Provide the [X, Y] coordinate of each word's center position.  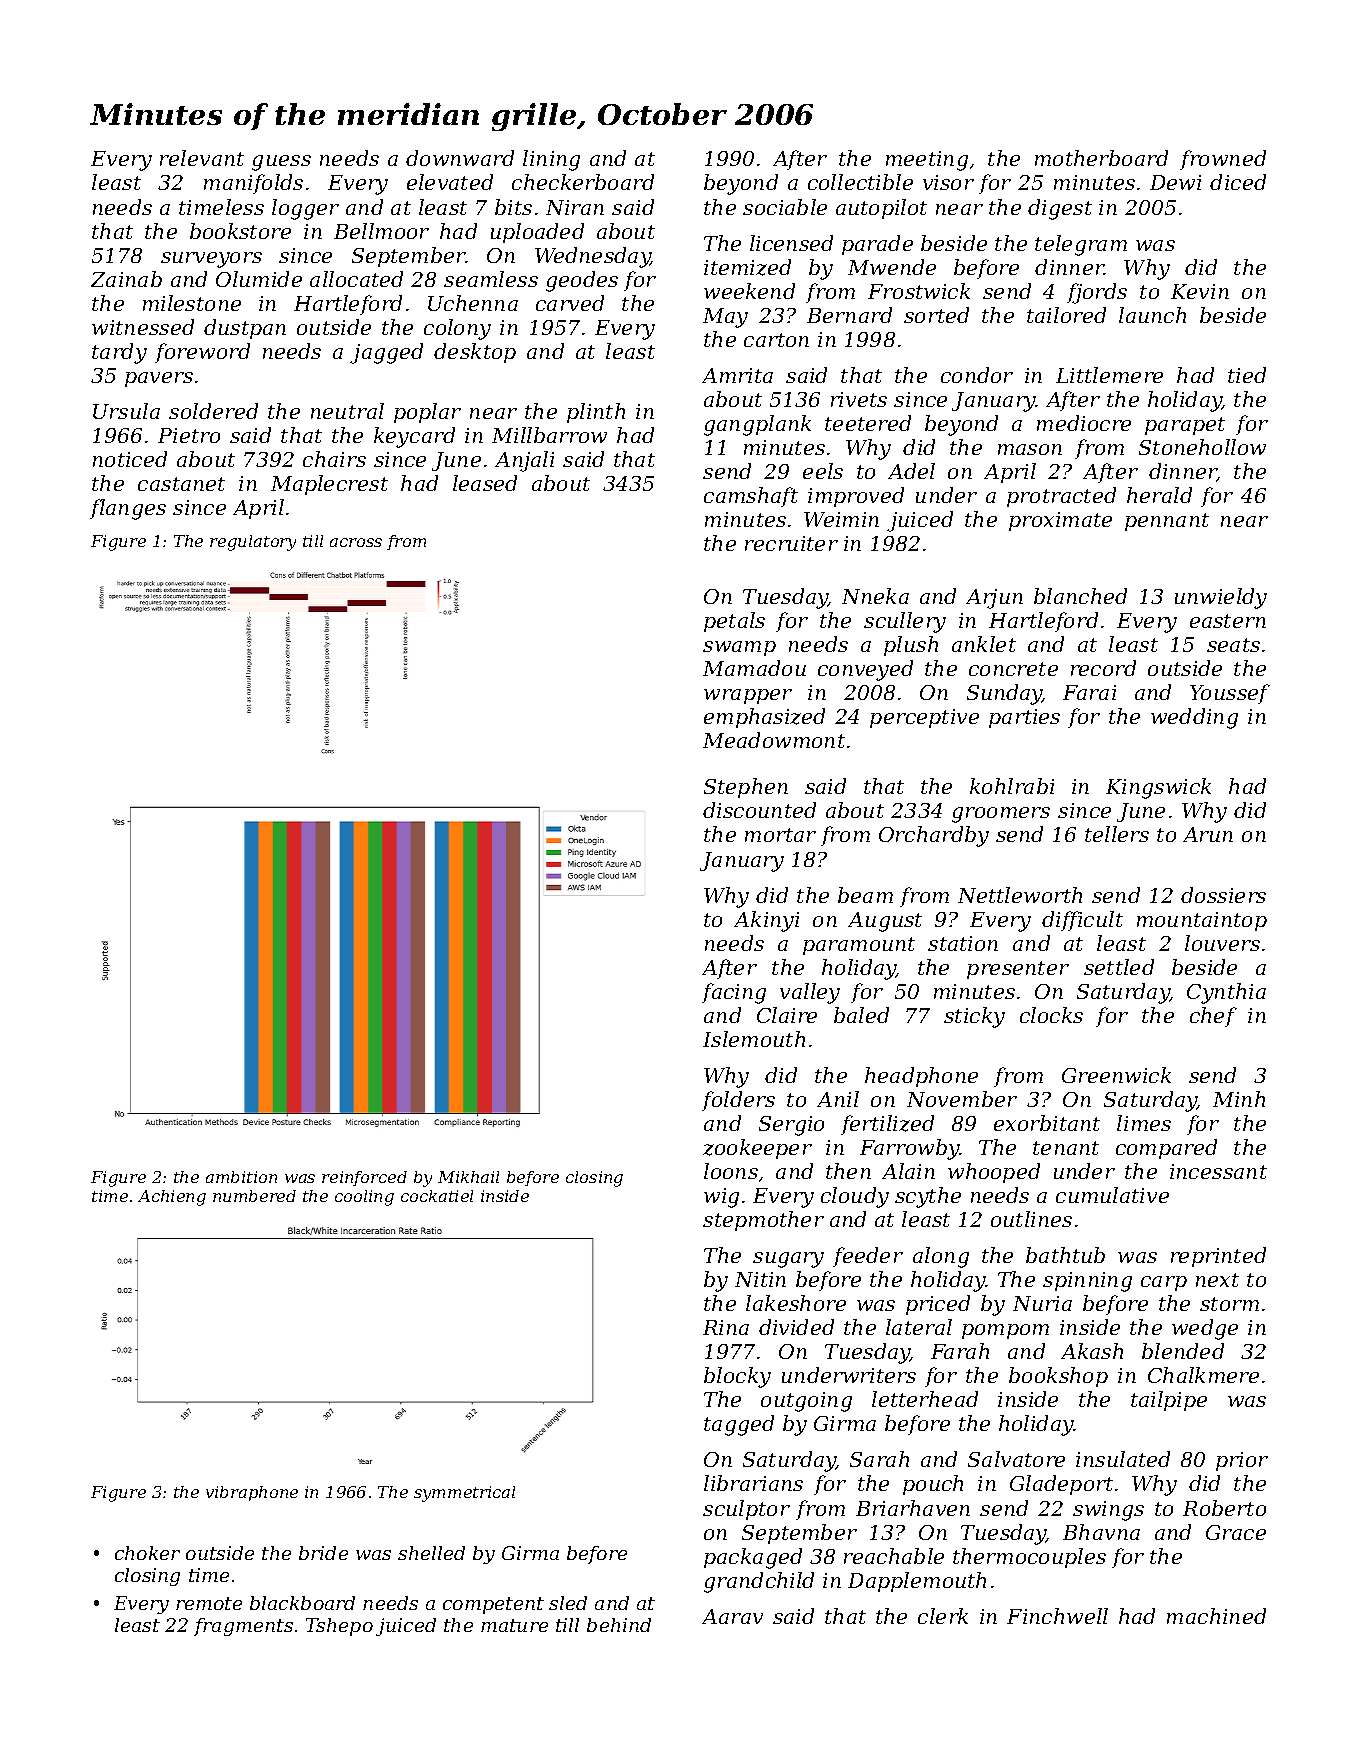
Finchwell [1057, 1616]
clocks [1051, 1015]
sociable [785, 207]
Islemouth [754, 1039]
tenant [1066, 1148]
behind [619, 1625]
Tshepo [339, 1627]
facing [734, 993]
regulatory [253, 543]
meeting [927, 161]
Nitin [760, 1279]
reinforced [364, 1178]
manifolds [253, 184]
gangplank [757, 425]
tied [1247, 375]
